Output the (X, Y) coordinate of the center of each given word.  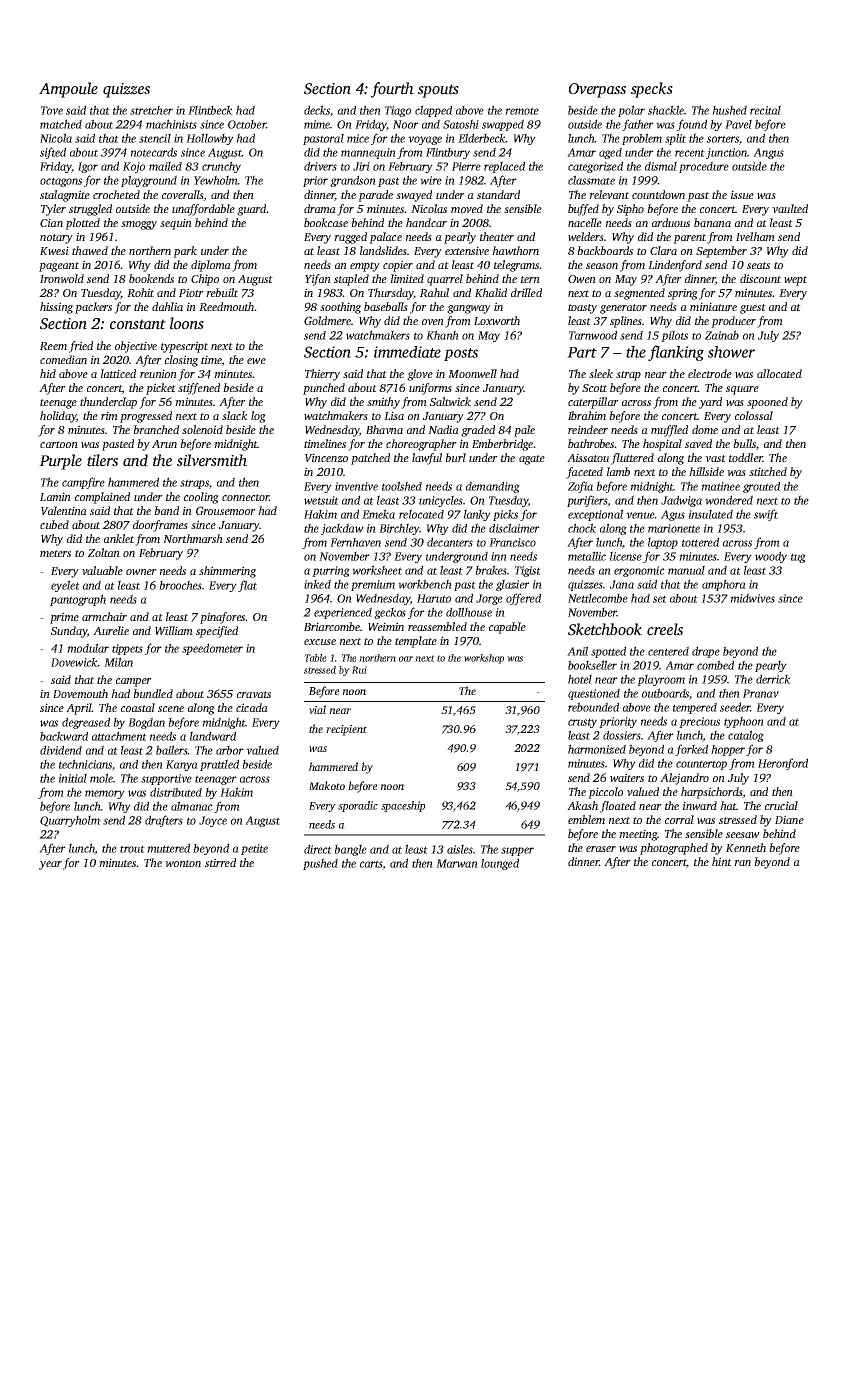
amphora (724, 585)
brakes (491, 570)
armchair (104, 616)
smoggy (139, 225)
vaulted (790, 208)
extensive (467, 250)
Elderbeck (482, 138)
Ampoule (68, 90)
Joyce (213, 821)
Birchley (399, 529)
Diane (789, 819)
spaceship (403, 806)
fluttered (632, 459)
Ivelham (755, 236)
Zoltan (104, 552)
